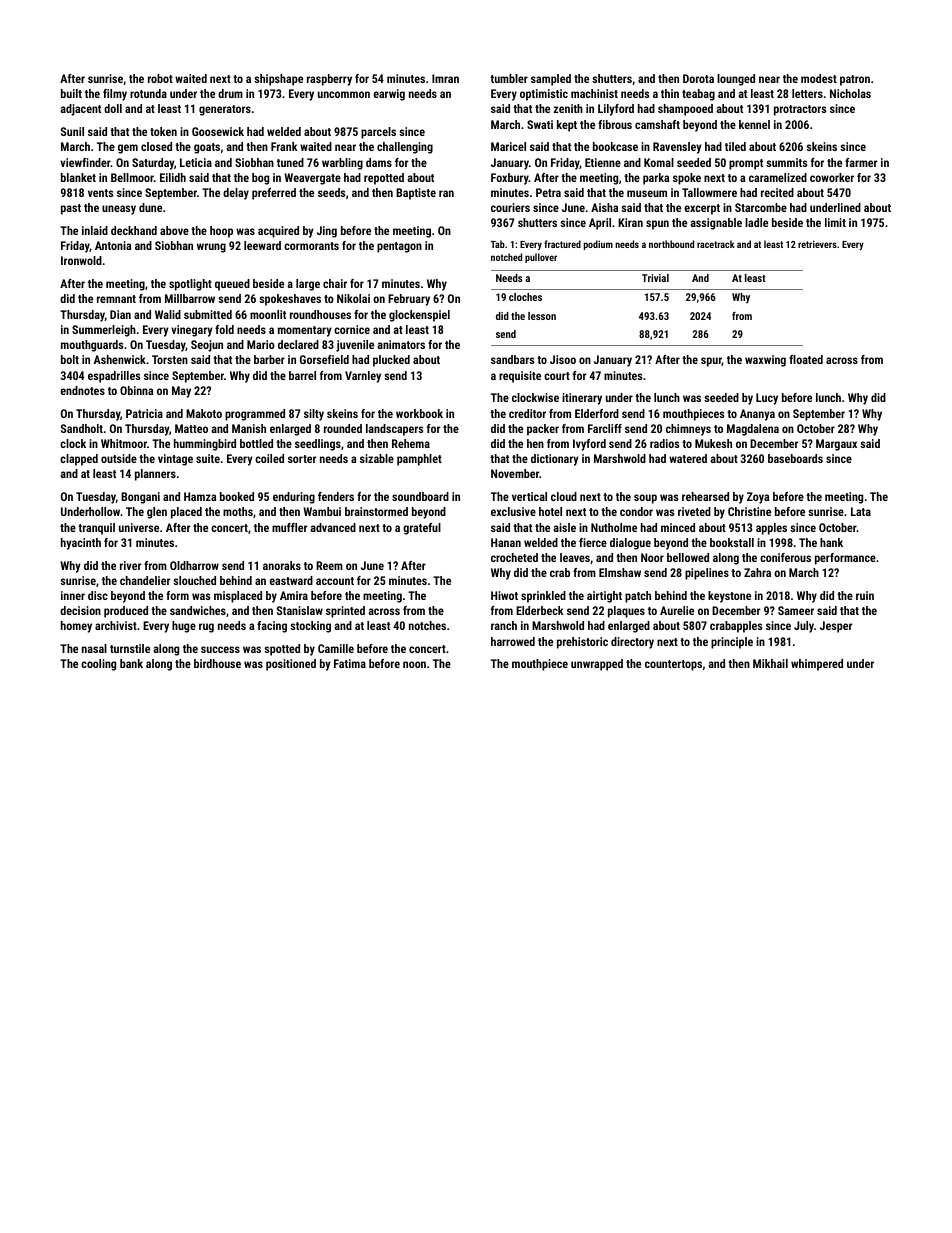  What do you see at coordinates (422, 529) in the document?
I see `grateful` at bounding box center [422, 529].
